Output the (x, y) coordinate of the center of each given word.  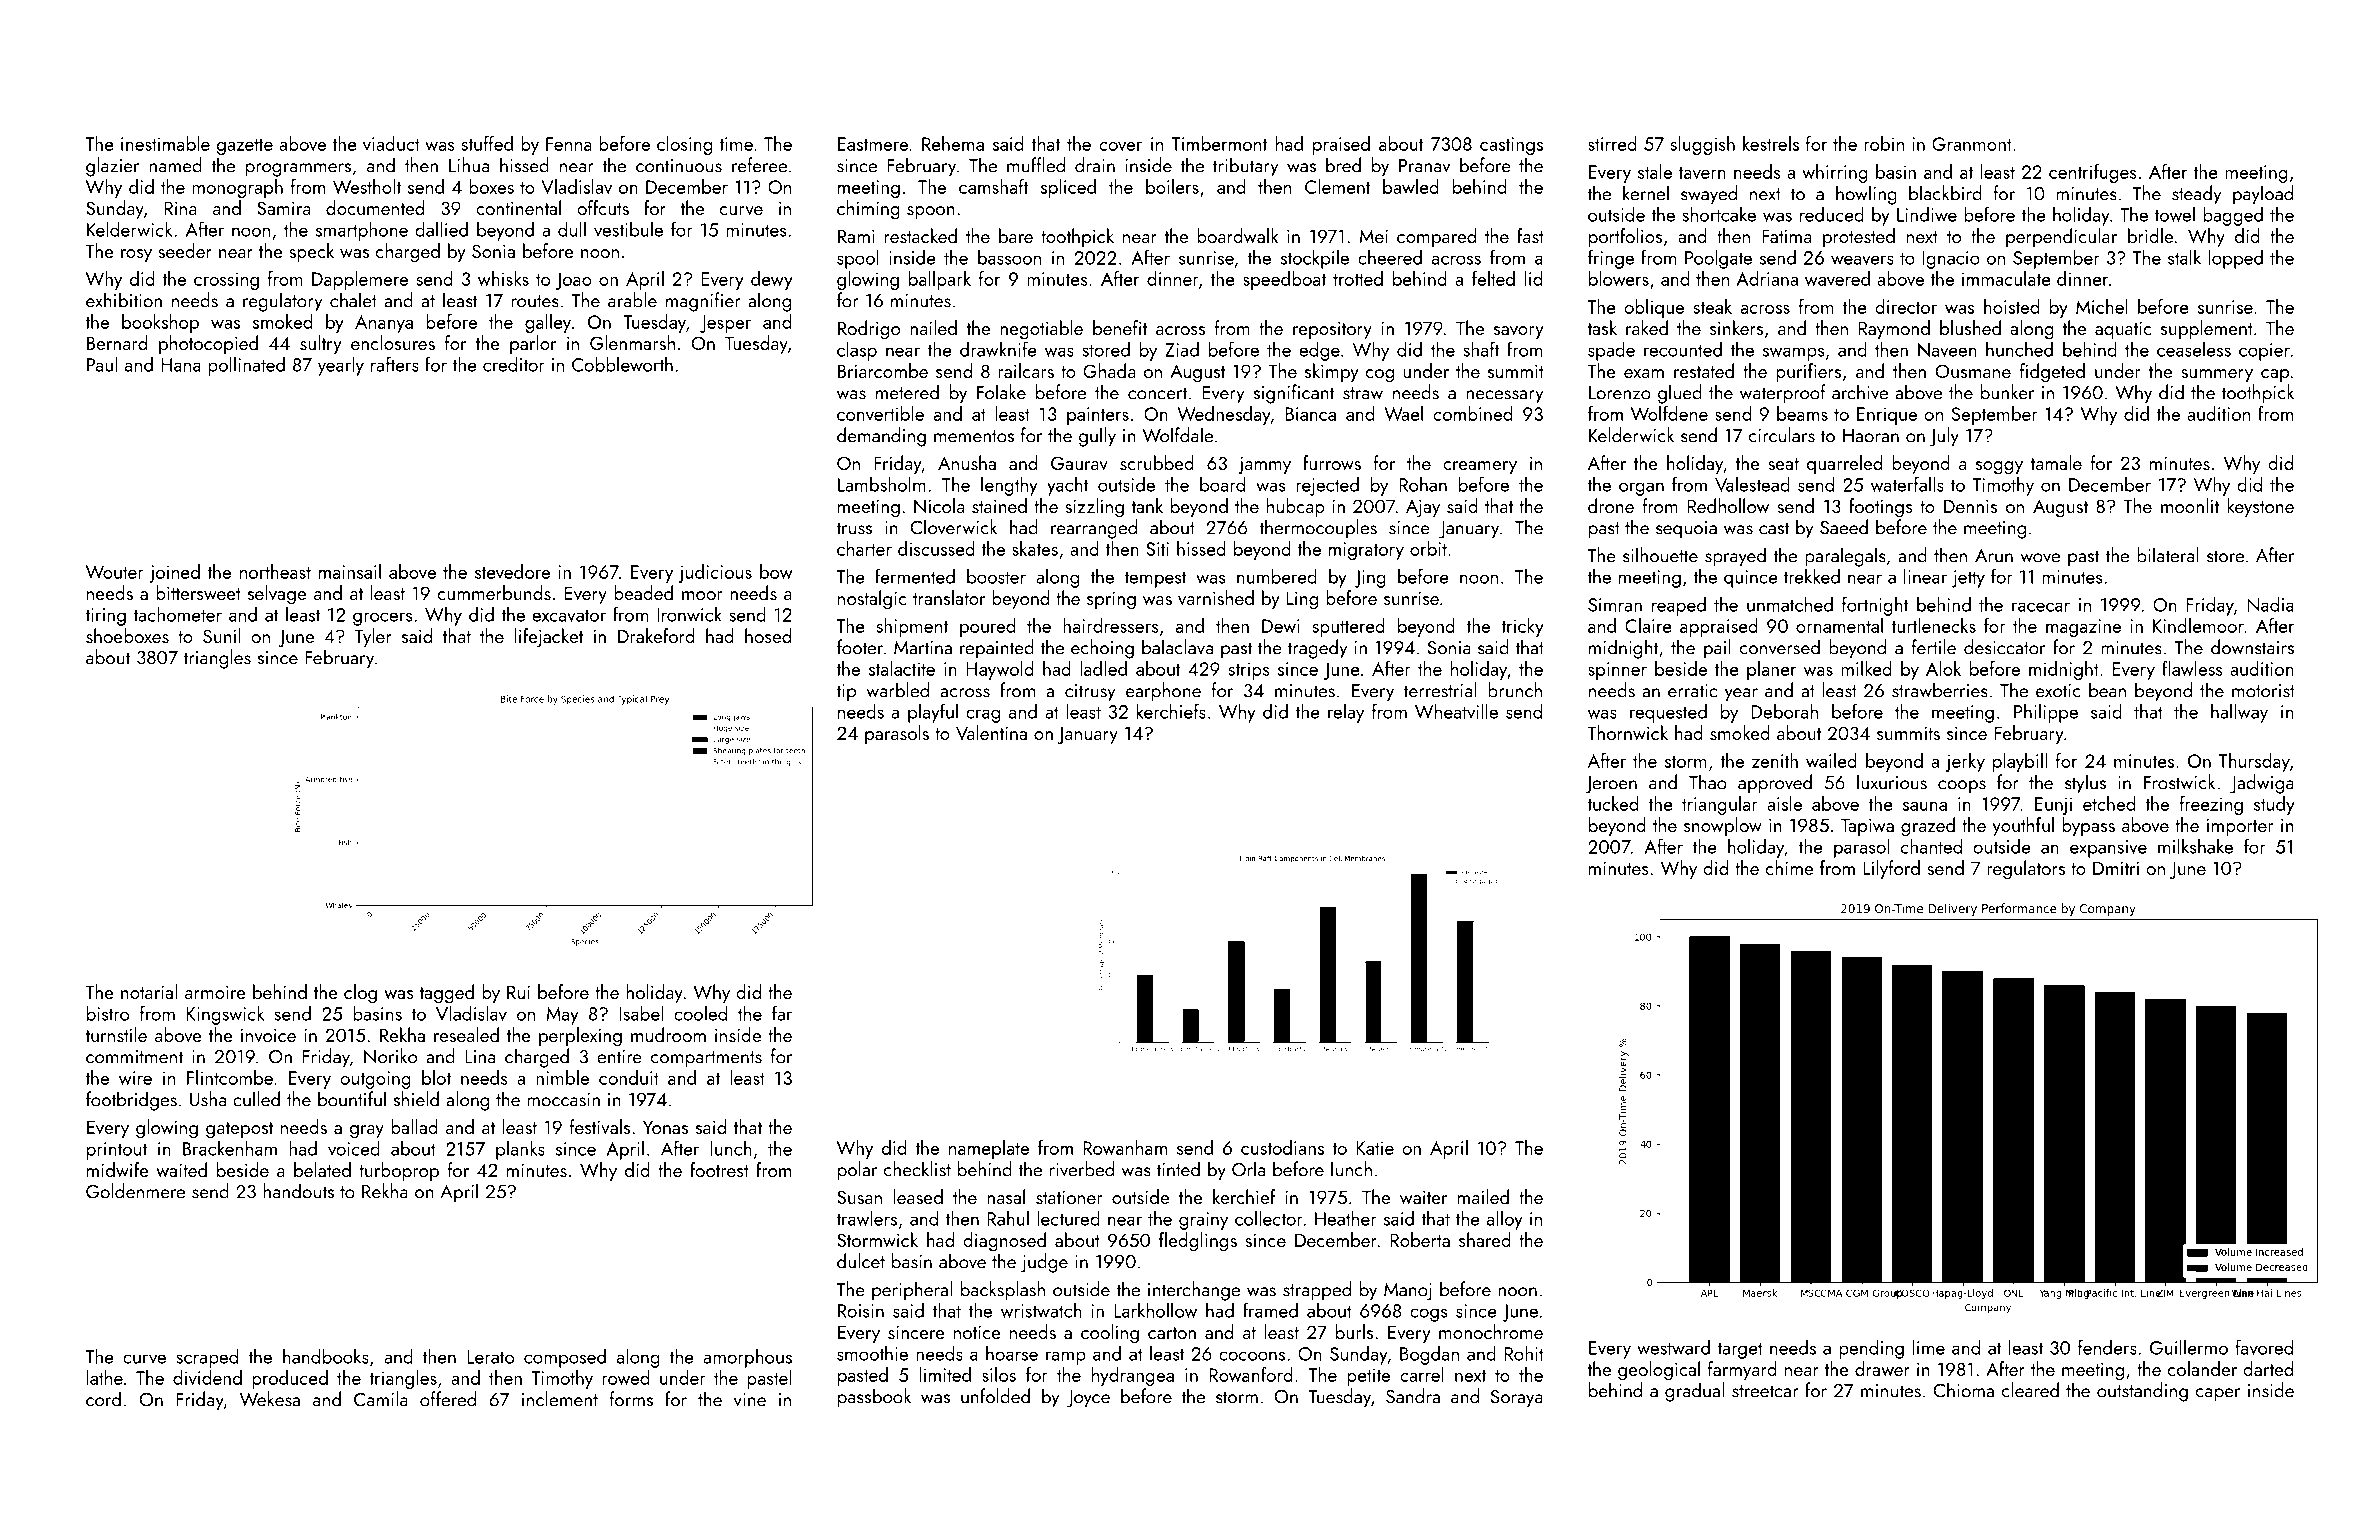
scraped (207, 1358)
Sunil (222, 635)
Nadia (2270, 604)
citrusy (1090, 693)
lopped (2235, 259)
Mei (1374, 236)
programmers (298, 170)
